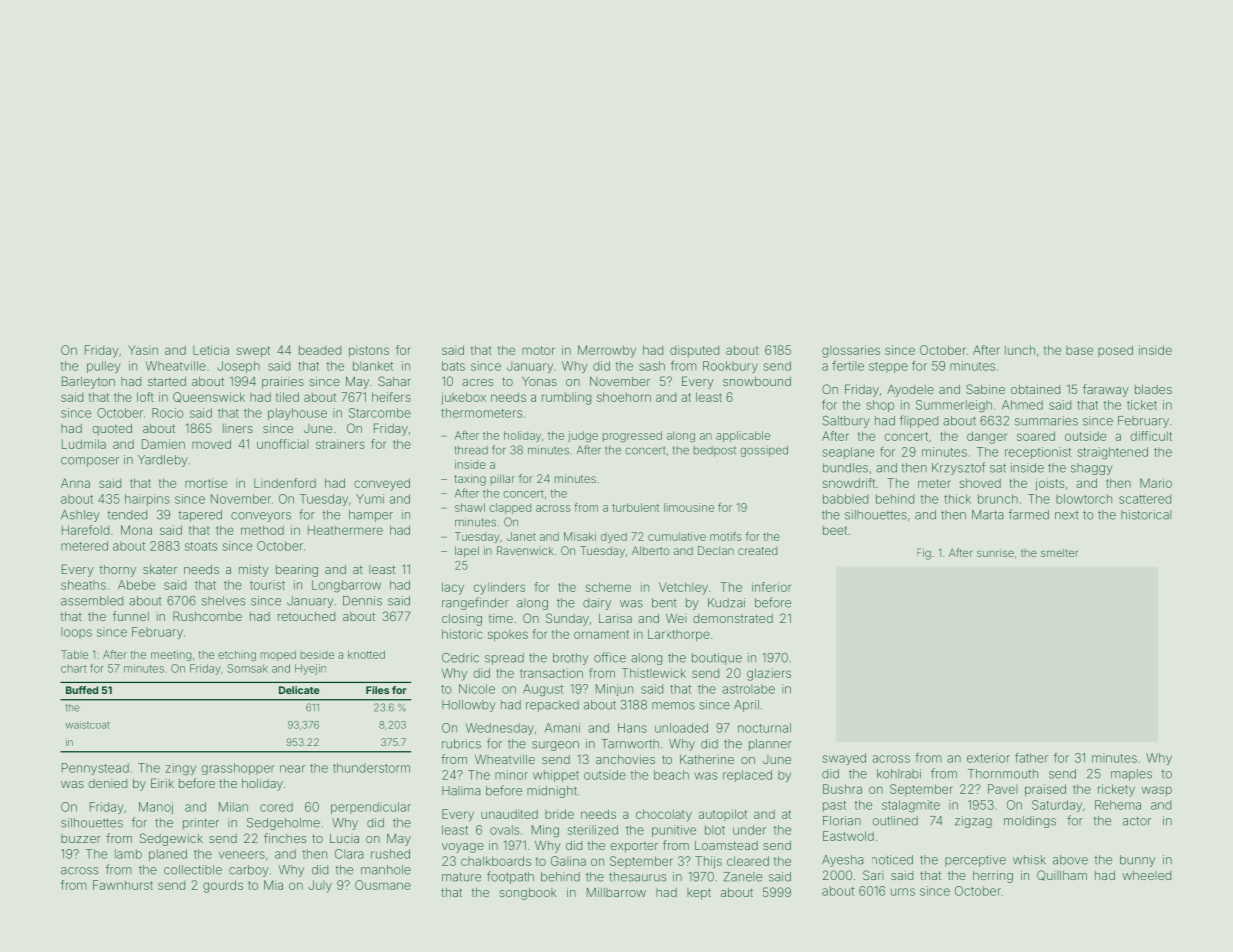 The width and height of the document is (1233, 952). What do you see at coordinates (673, 706) in the document?
I see `memos` at bounding box center [673, 706].
